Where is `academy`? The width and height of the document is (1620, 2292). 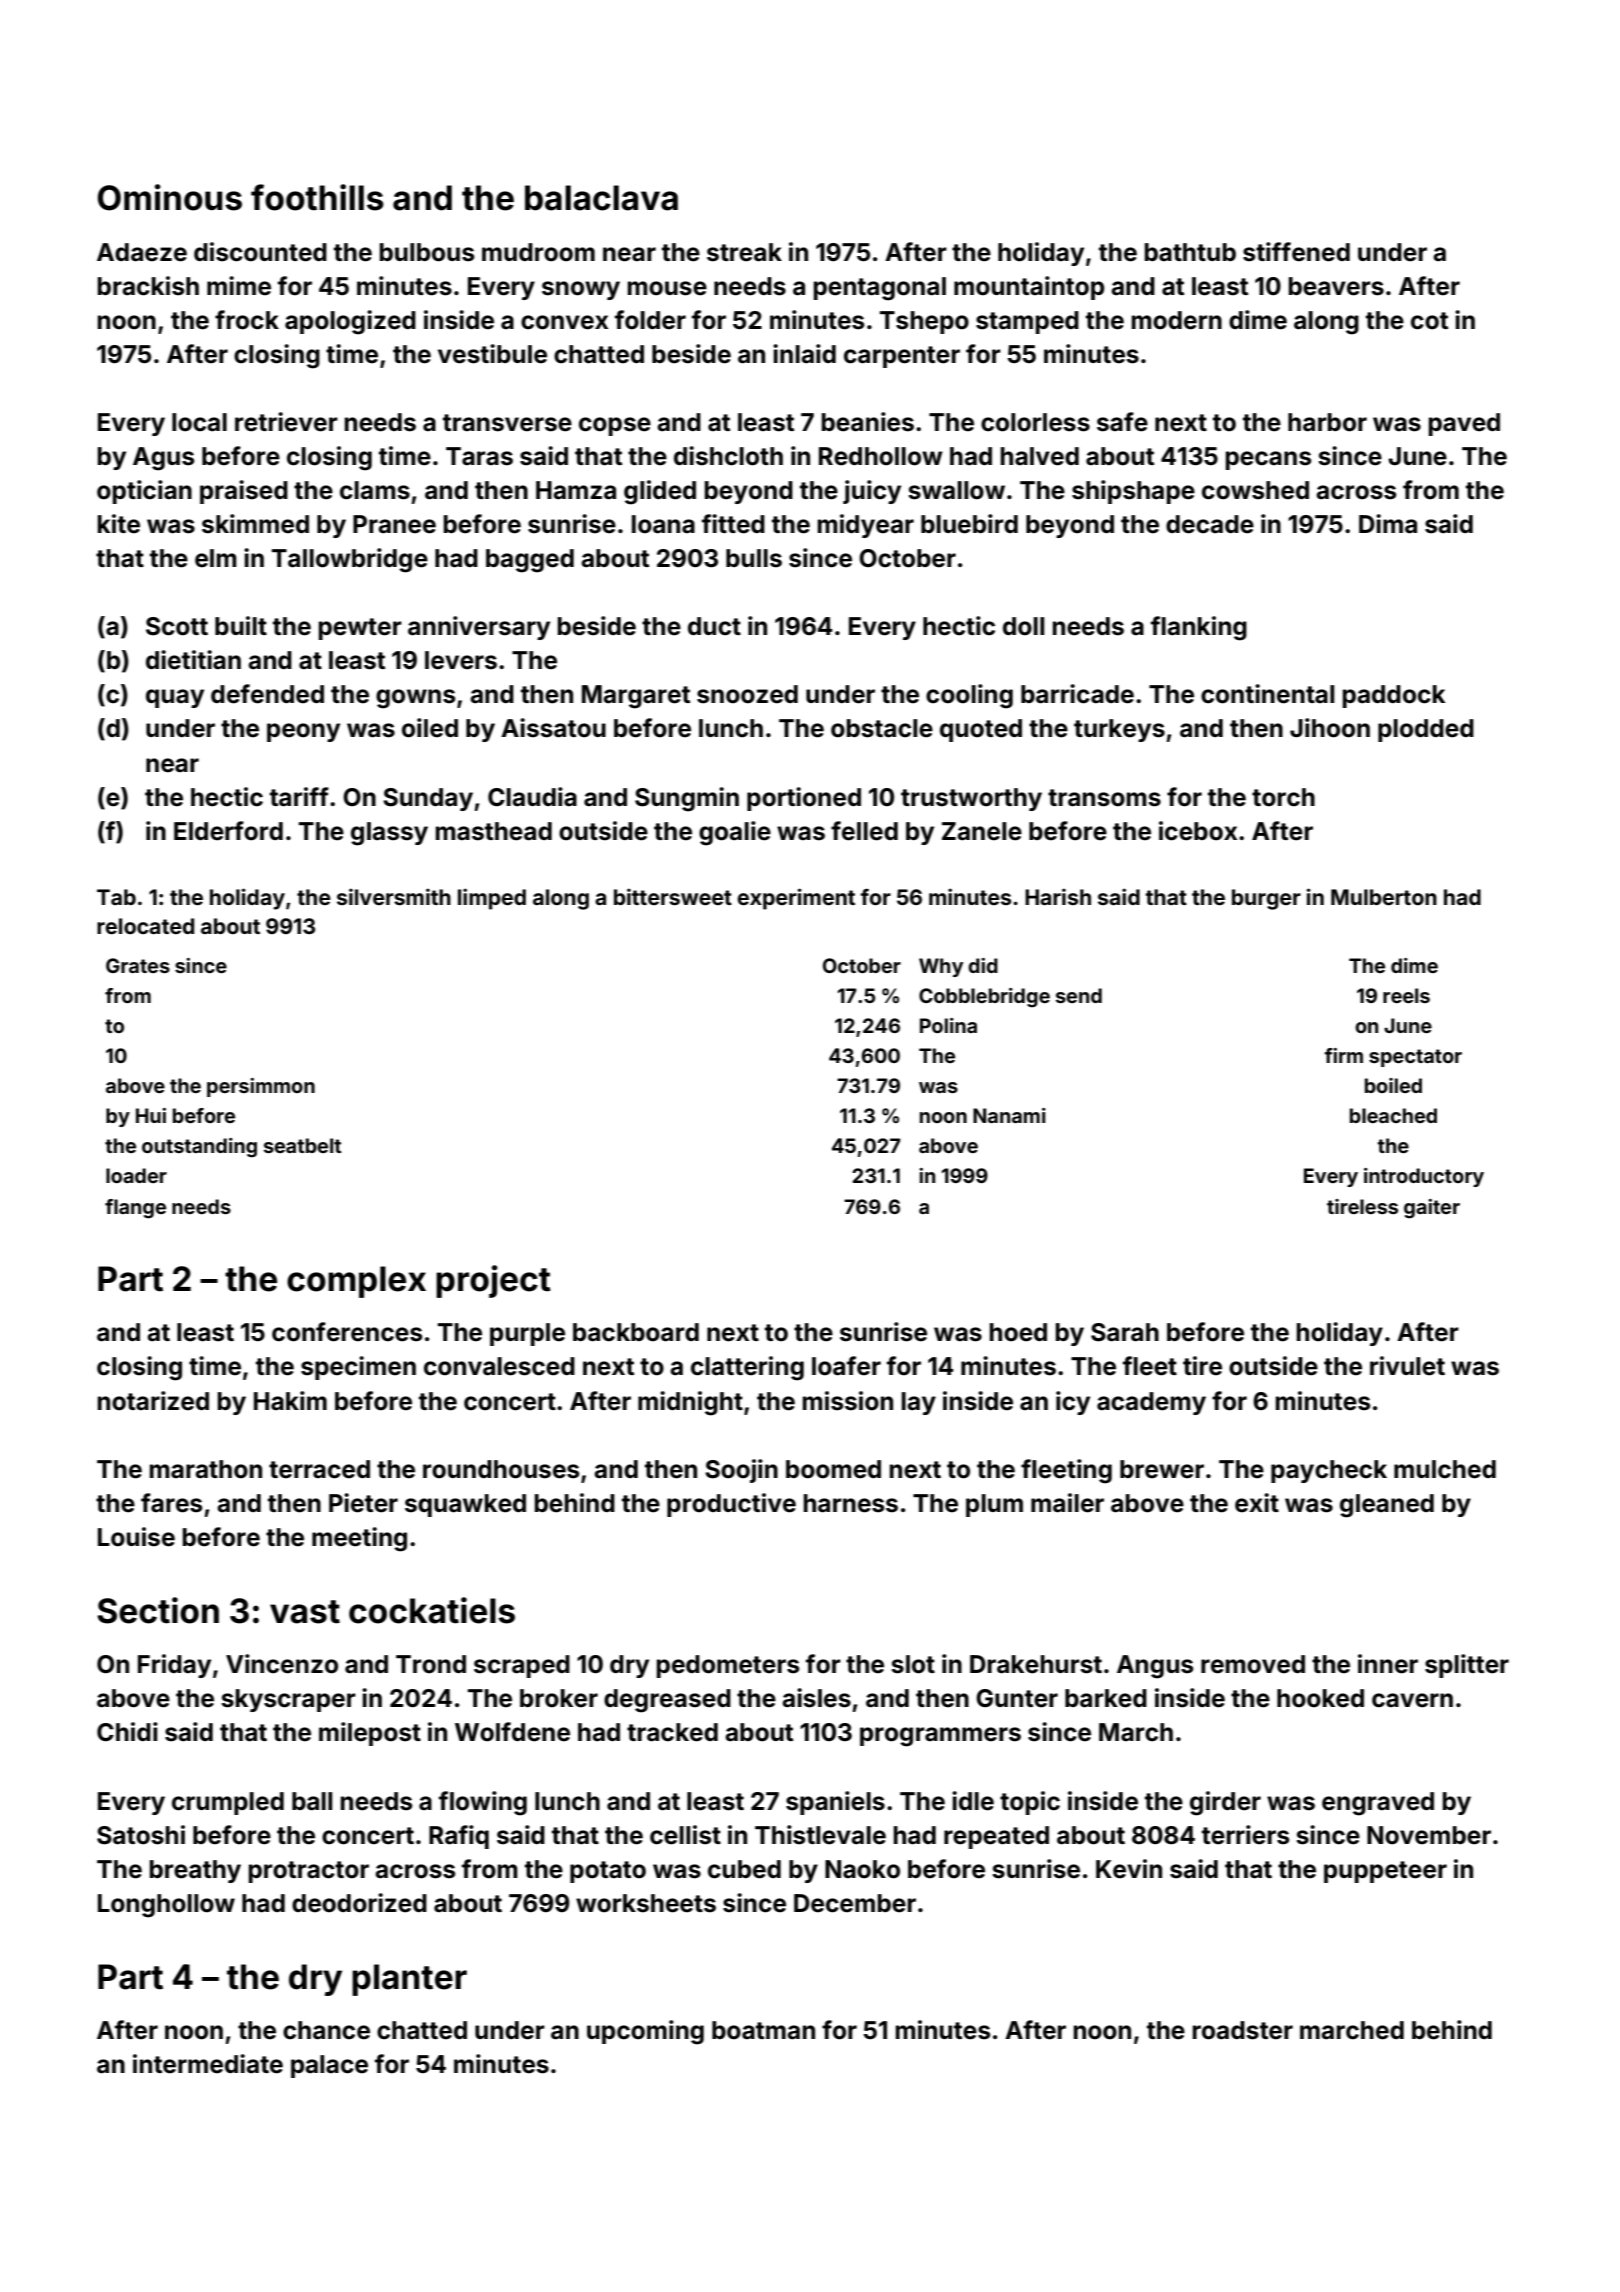 academy is located at coordinates (1151, 1403).
